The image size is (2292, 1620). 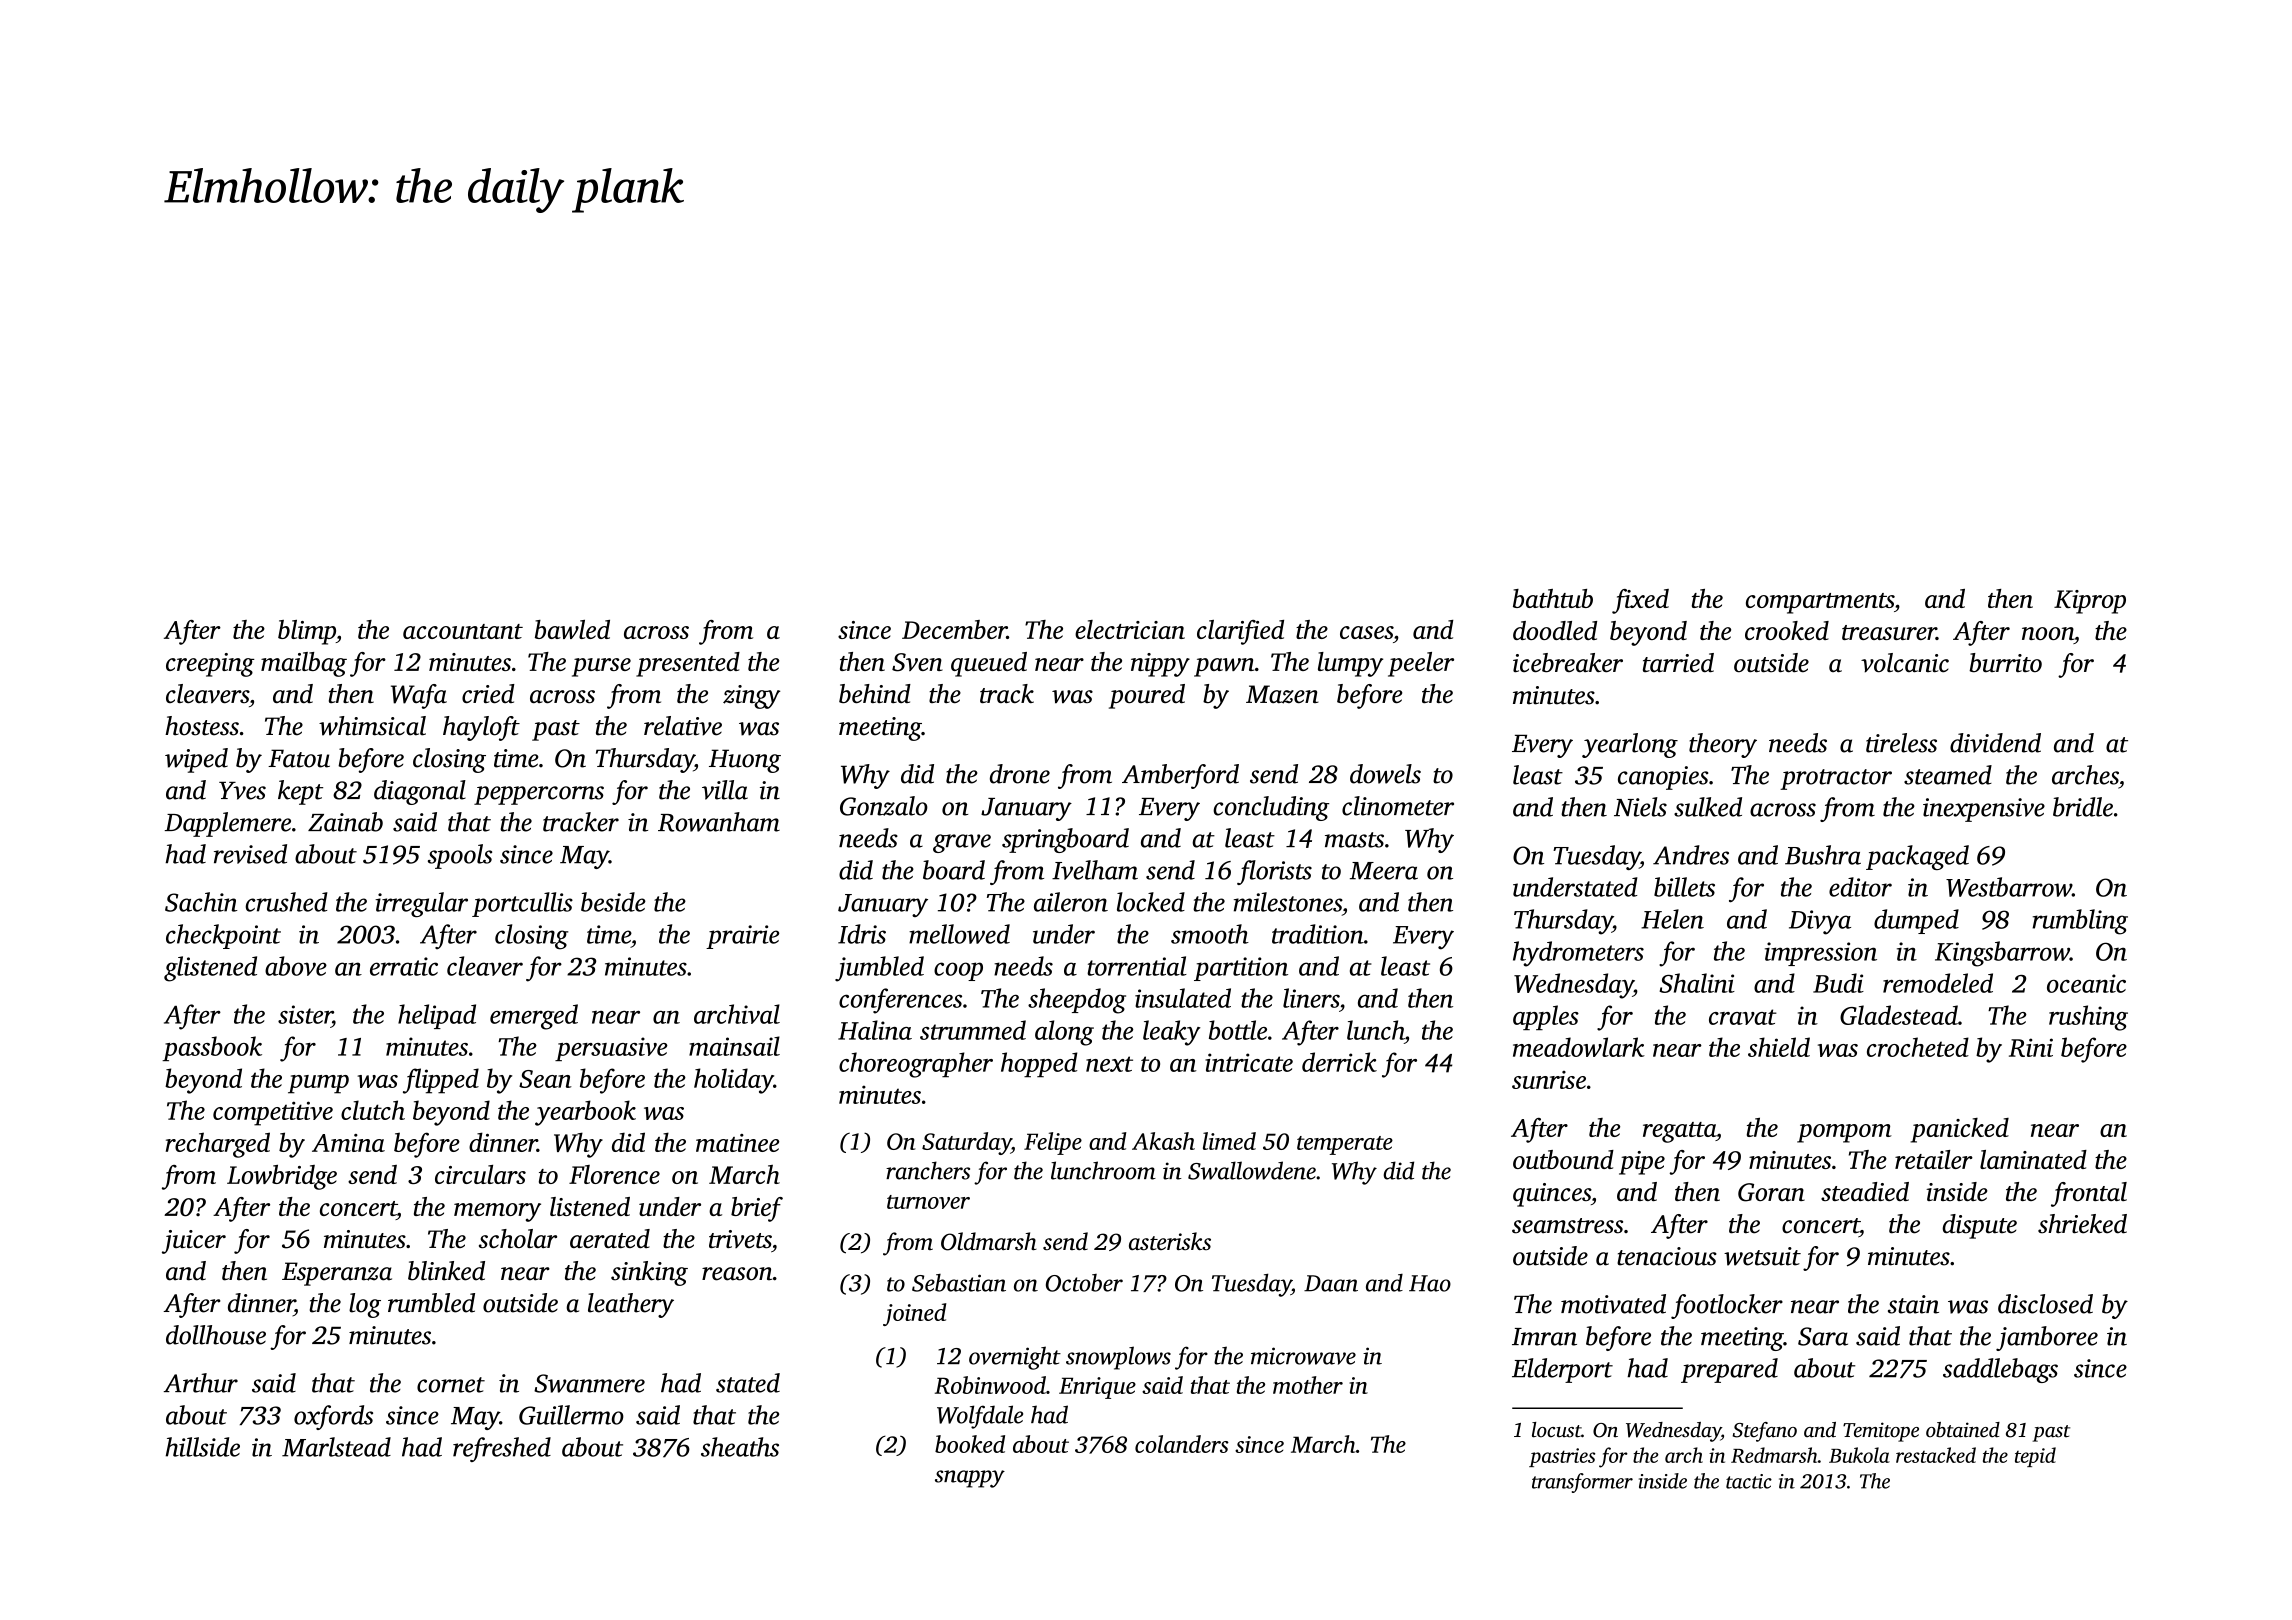 What do you see at coordinates (502, 1449) in the page?
I see `refreshed` at bounding box center [502, 1449].
